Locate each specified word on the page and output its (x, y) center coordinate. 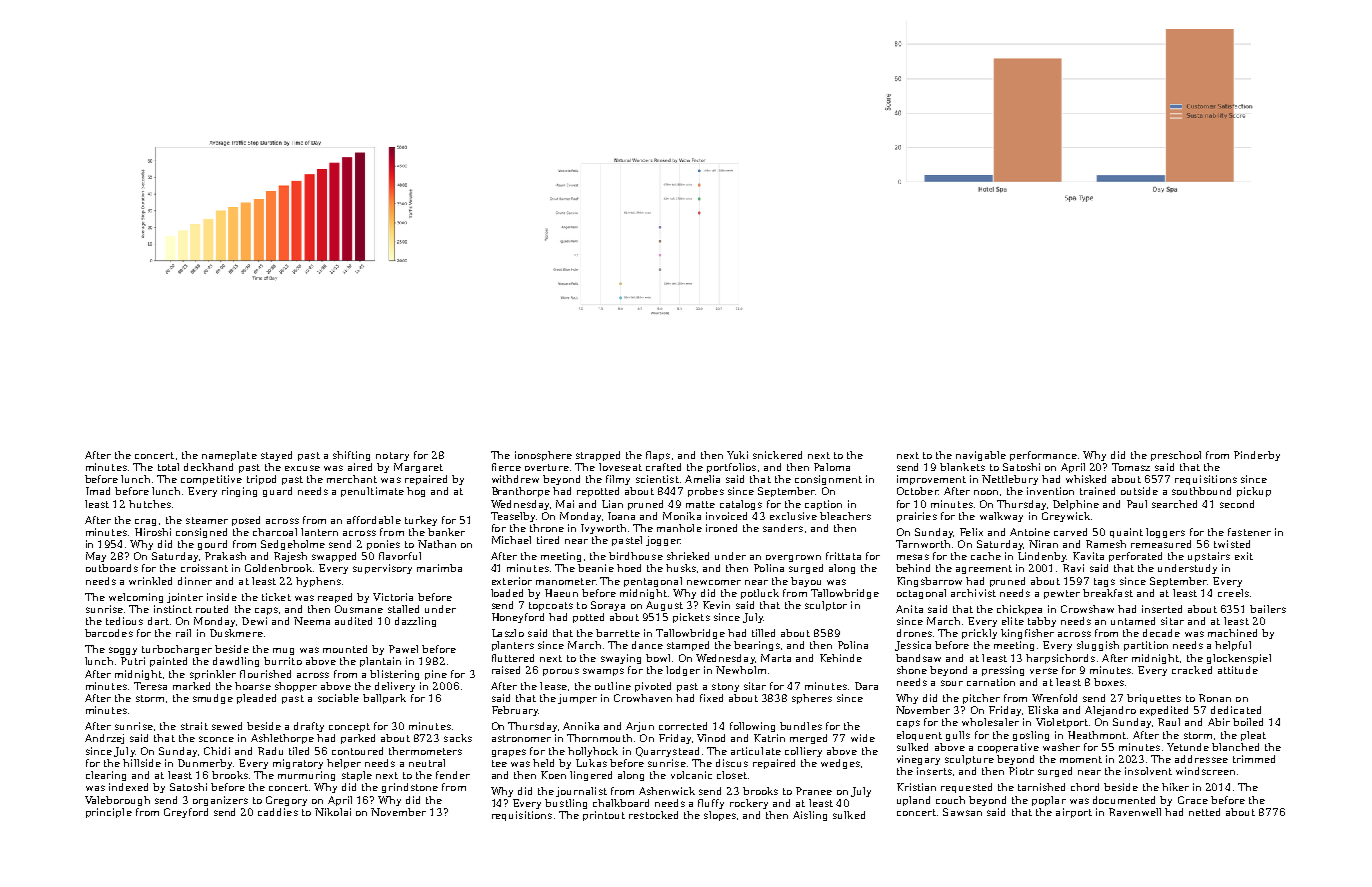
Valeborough (117, 801)
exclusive (793, 516)
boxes (1109, 682)
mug (283, 651)
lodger (683, 671)
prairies (917, 517)
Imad (98, 491)
